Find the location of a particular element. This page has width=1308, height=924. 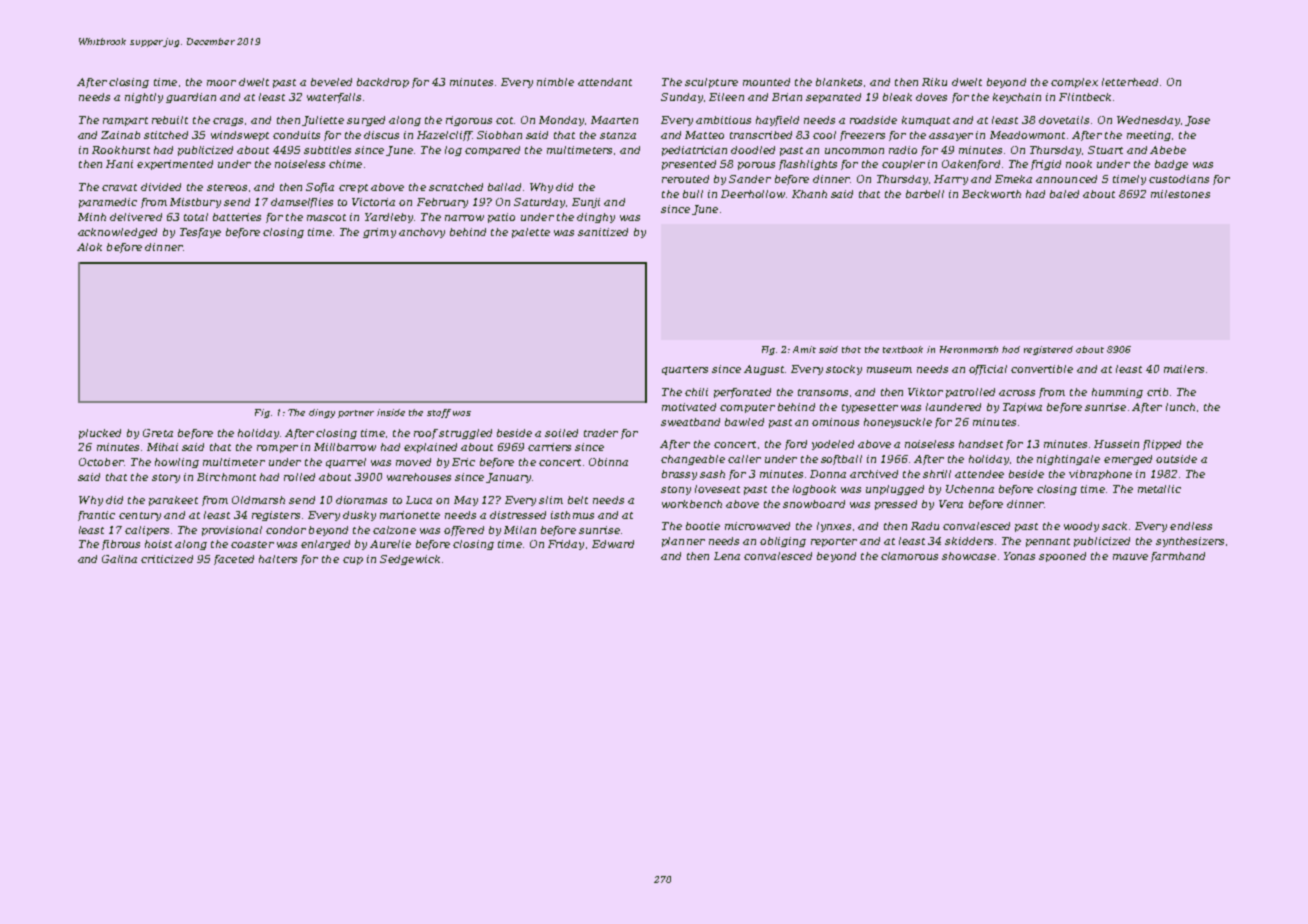

registered is located at coordinates (1048, 350).
